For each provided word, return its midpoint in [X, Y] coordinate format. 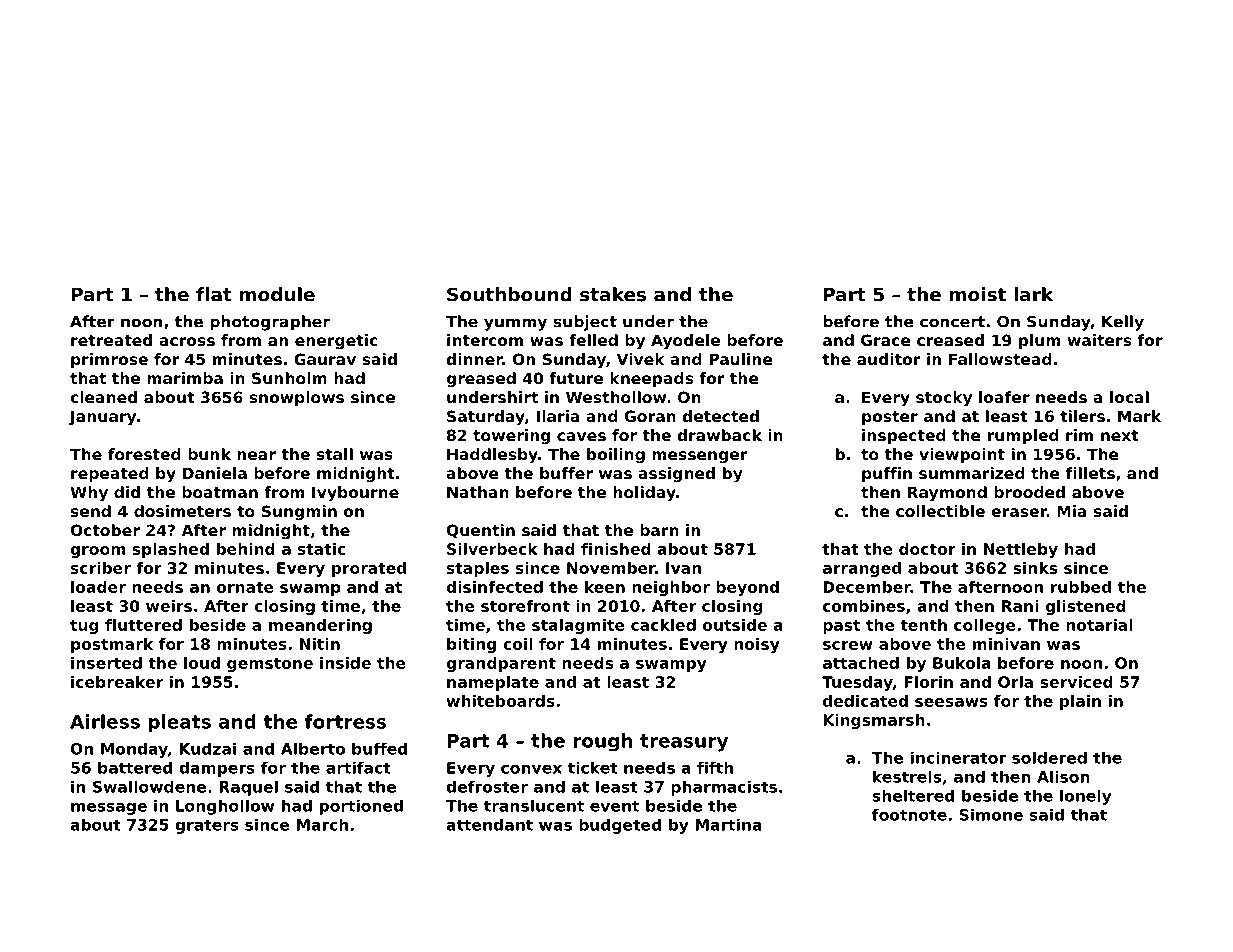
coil [518, 644]
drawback [719, 435]
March [322, 824]
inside [345, 663]
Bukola [962, 663]
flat [214, 294]
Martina [729, 825]
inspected [904, 436]
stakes [613, 294]
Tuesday [857, 683]
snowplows [296, 398]
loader [98, 587]
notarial [1099, 625]
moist [978, 294]
